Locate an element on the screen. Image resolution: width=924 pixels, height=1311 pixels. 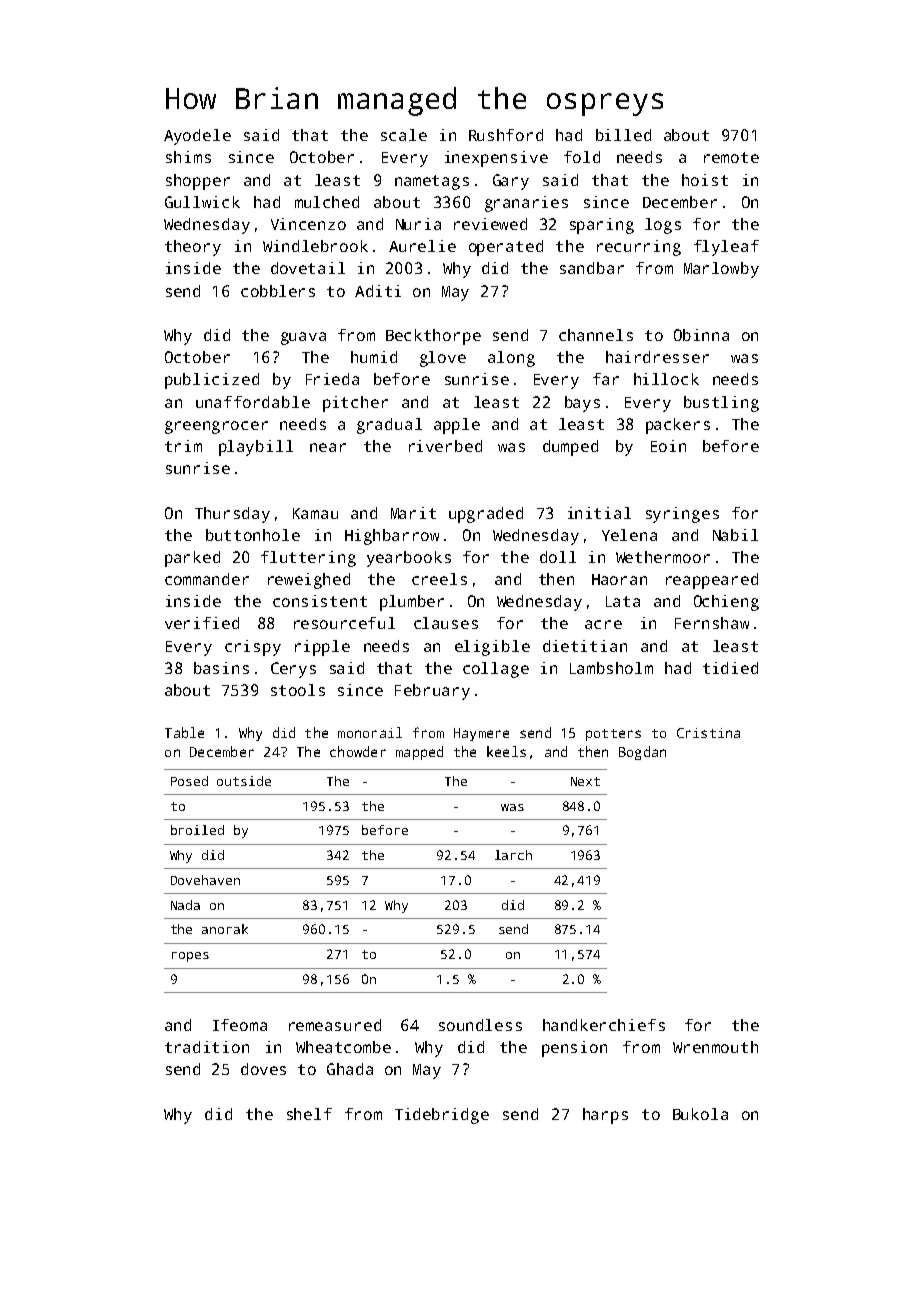
Ochieng is located at coordinates (726, 603).
